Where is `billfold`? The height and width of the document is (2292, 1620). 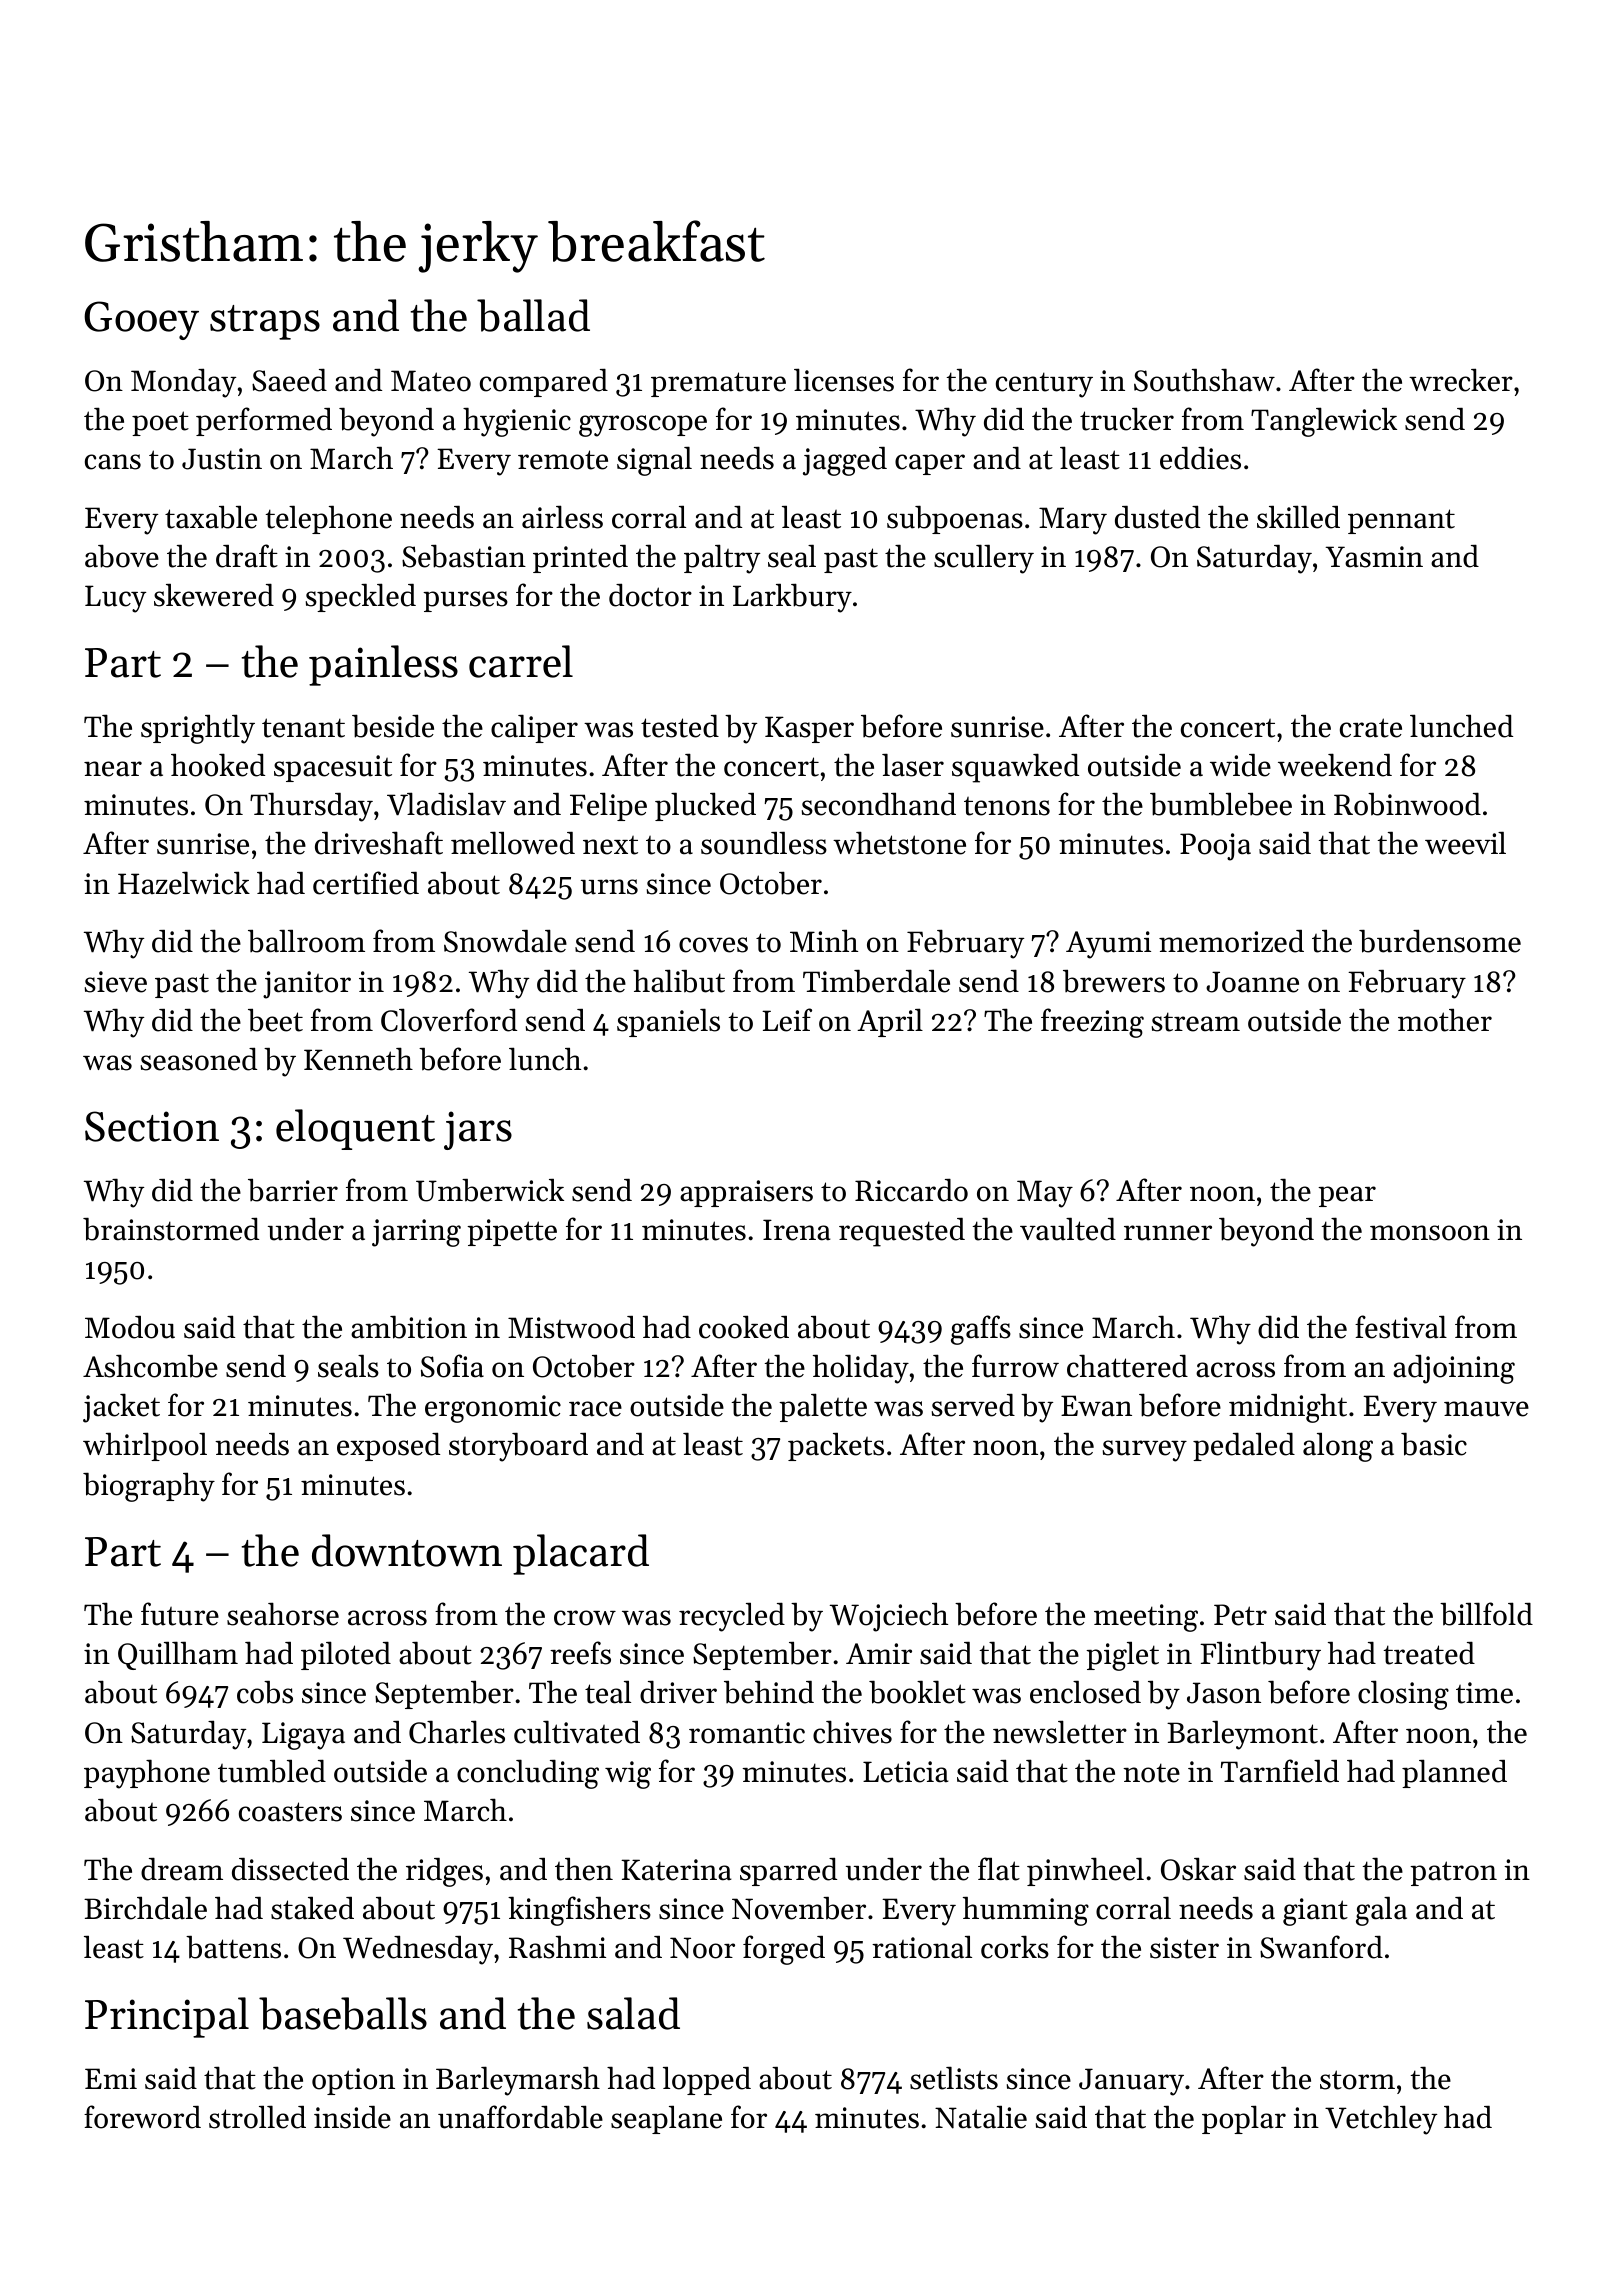
billfold is located at coordinates (1486, 1614).
